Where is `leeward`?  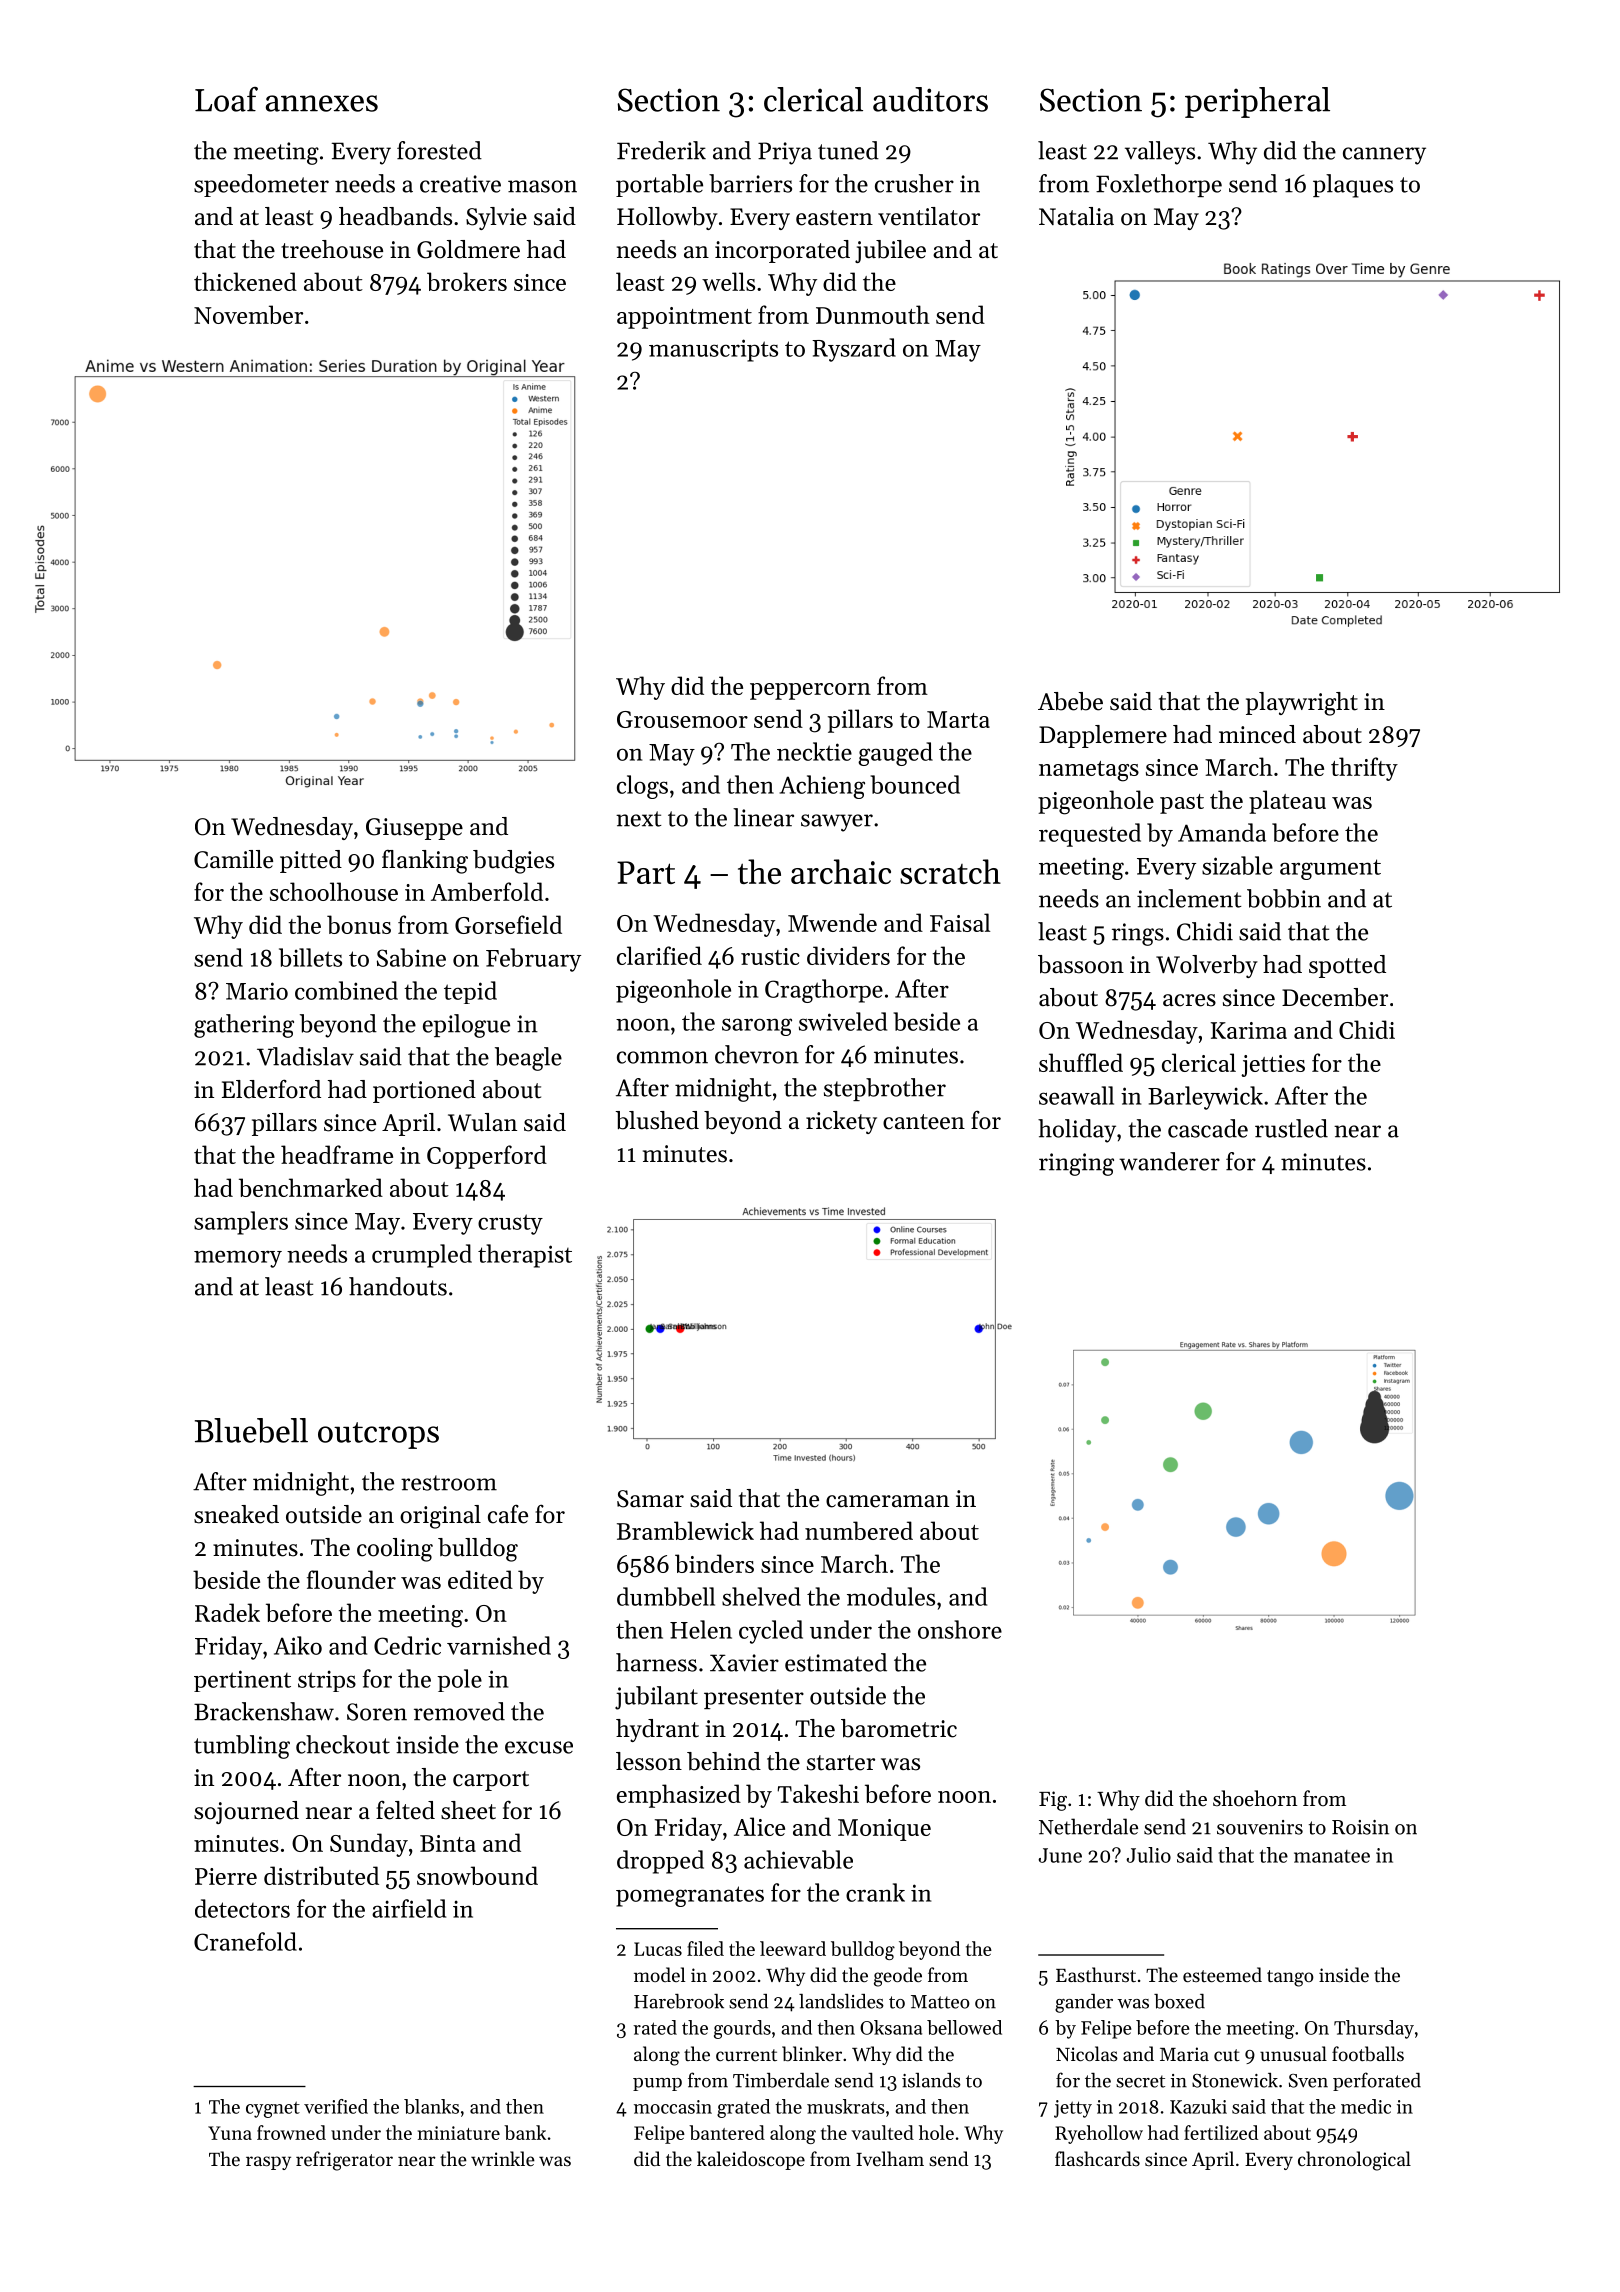 leeward is located at coordinates (793, 1948).
